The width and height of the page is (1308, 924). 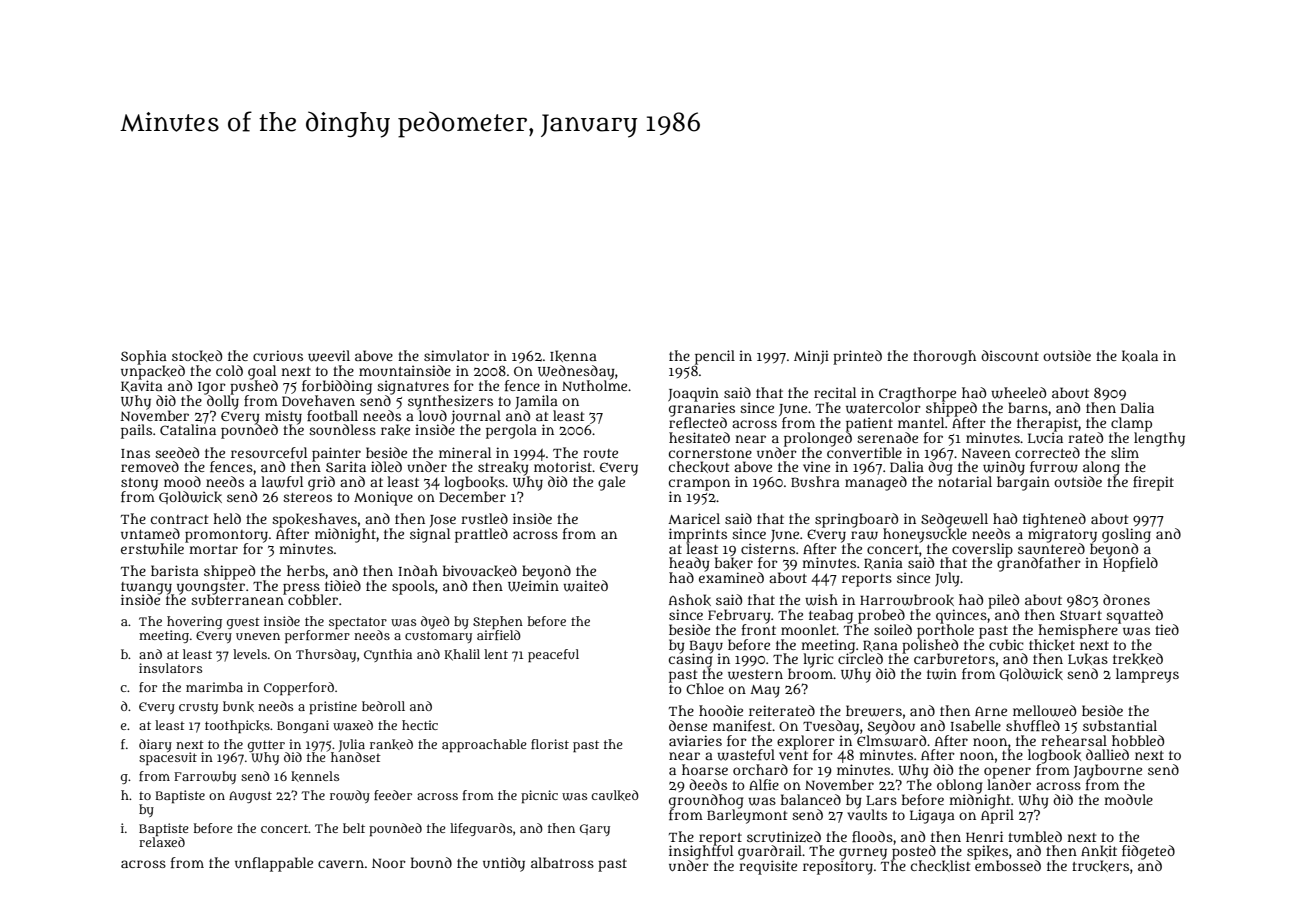 What do you see at coordinates (815, 481) in the page?
I see `Bushra` at bounding box center [815, 481].
